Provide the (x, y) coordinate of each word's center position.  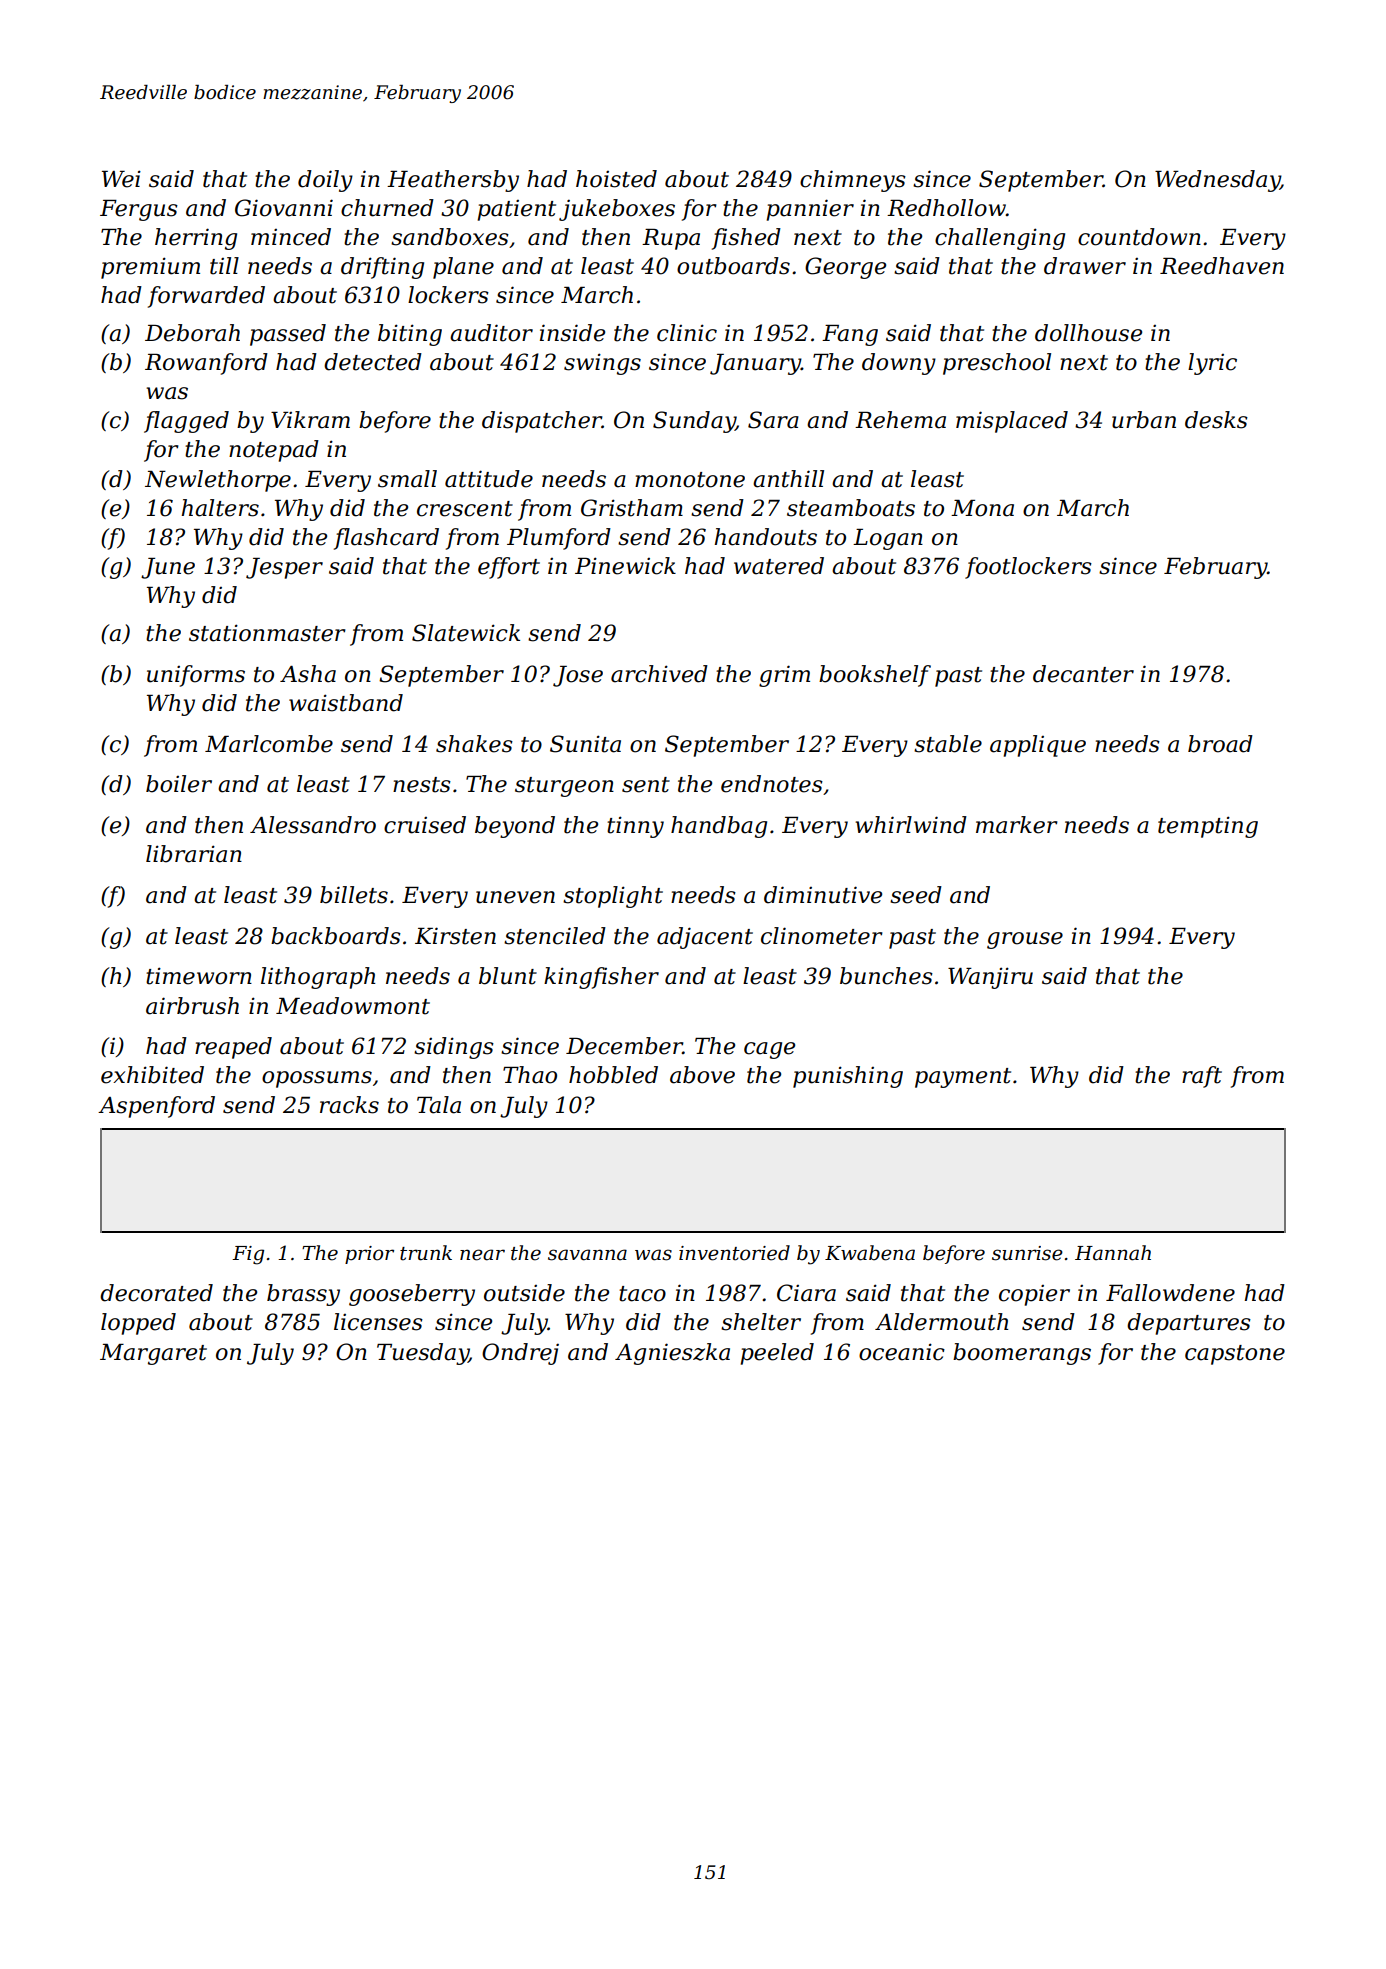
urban (1144, 420)
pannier (810, 210)
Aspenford (156, 1107)
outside (524, 1293)
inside (572, 333)
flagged (186, 422)
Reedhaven (1222, 266)
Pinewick (625, 566)
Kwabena (870, 1253)
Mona (982, 508)
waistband (346, 703)
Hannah (1113, 1253)
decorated (156, 1293)
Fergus (139, 210)
